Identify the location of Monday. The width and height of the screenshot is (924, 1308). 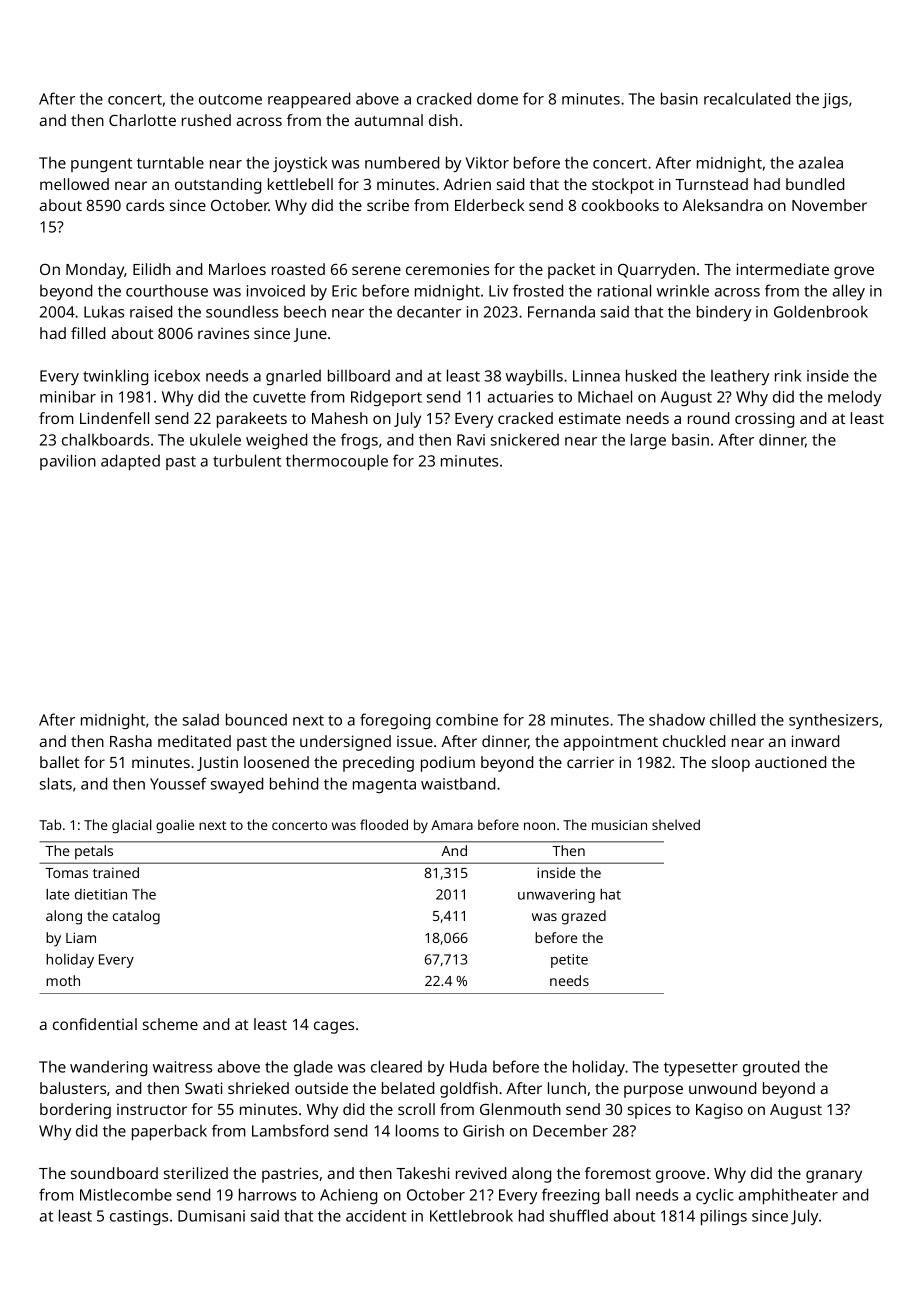
(95, 271).
